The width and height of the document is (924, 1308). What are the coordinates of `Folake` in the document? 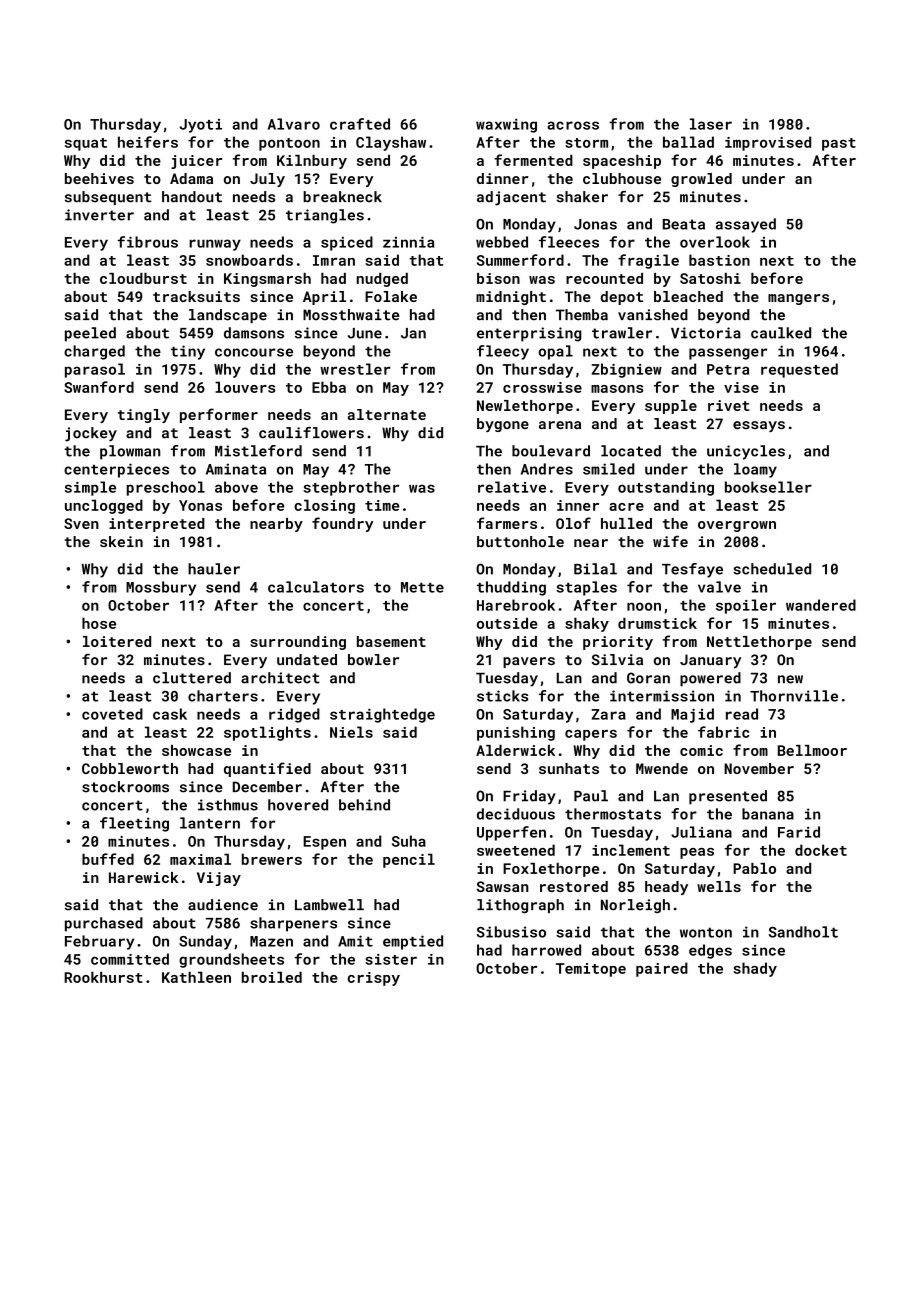 It's located at (391, 296).
